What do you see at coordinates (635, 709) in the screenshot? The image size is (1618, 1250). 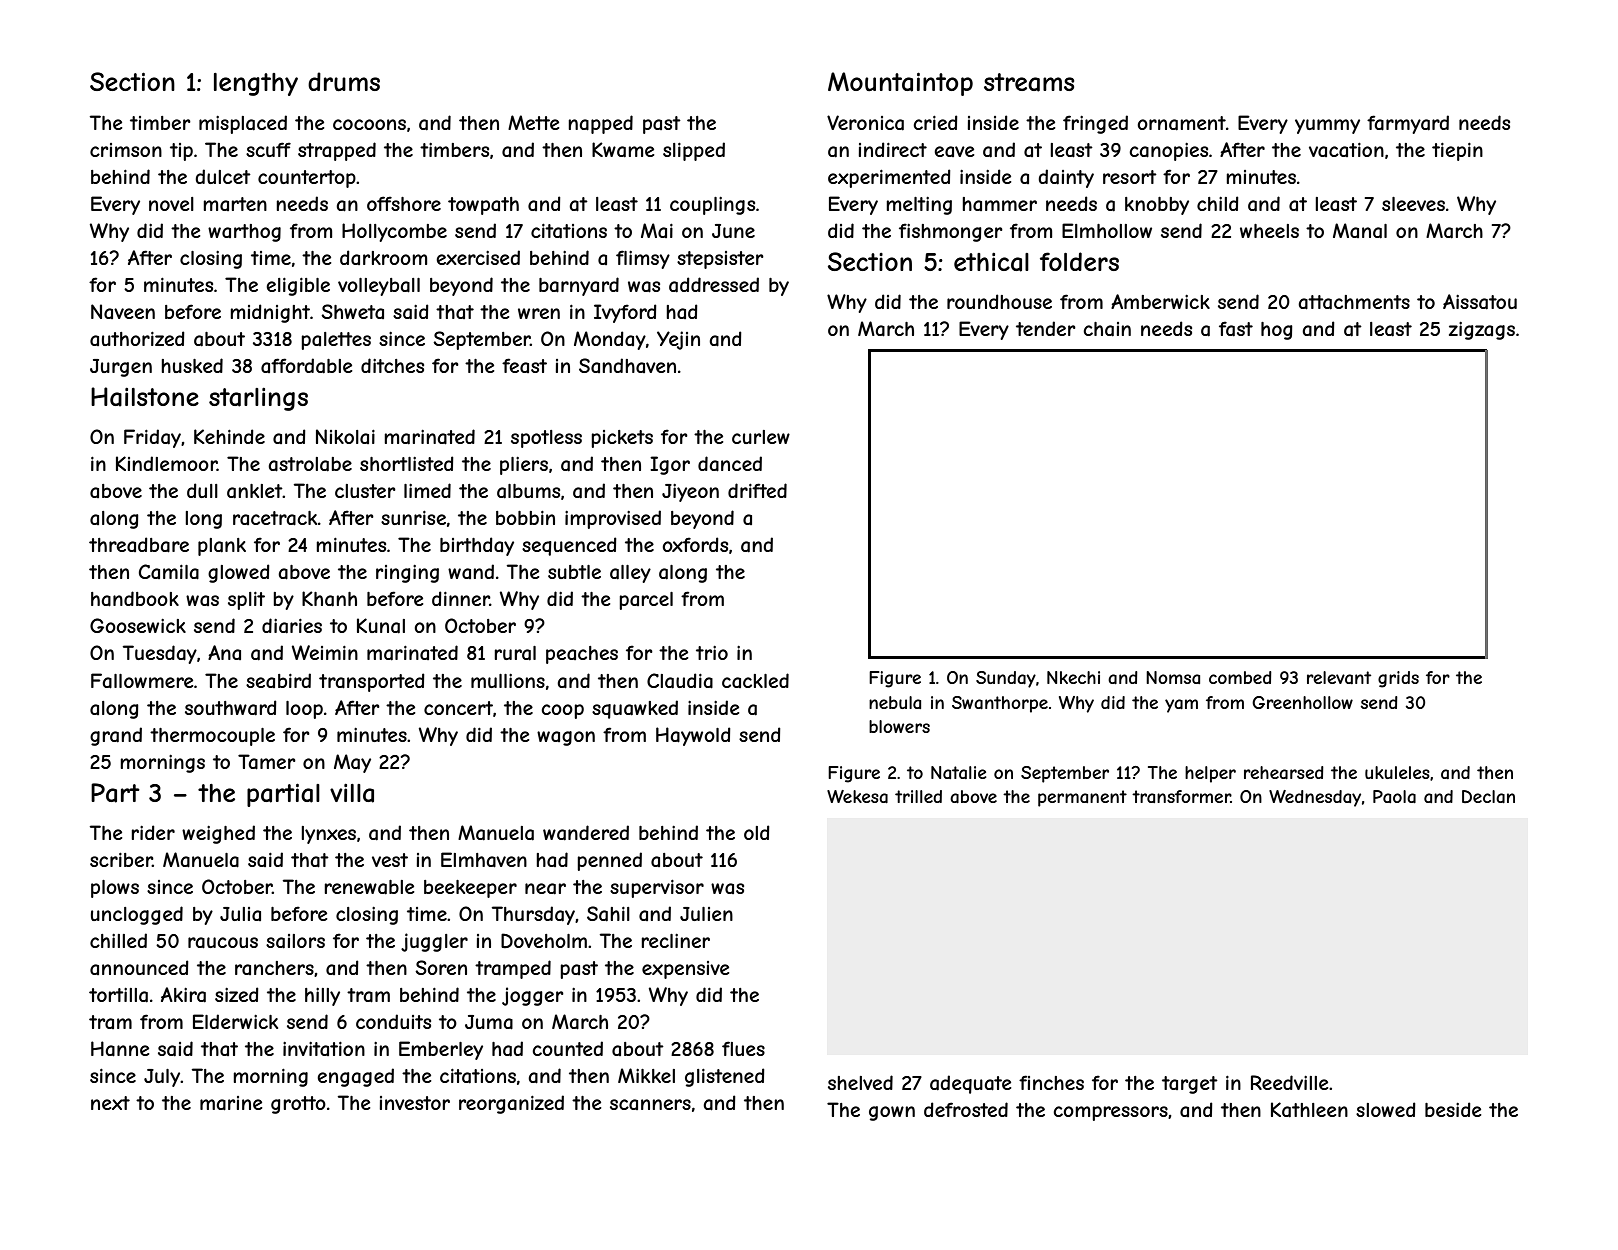 I see `squawked` at bounding box center [635, 709].
